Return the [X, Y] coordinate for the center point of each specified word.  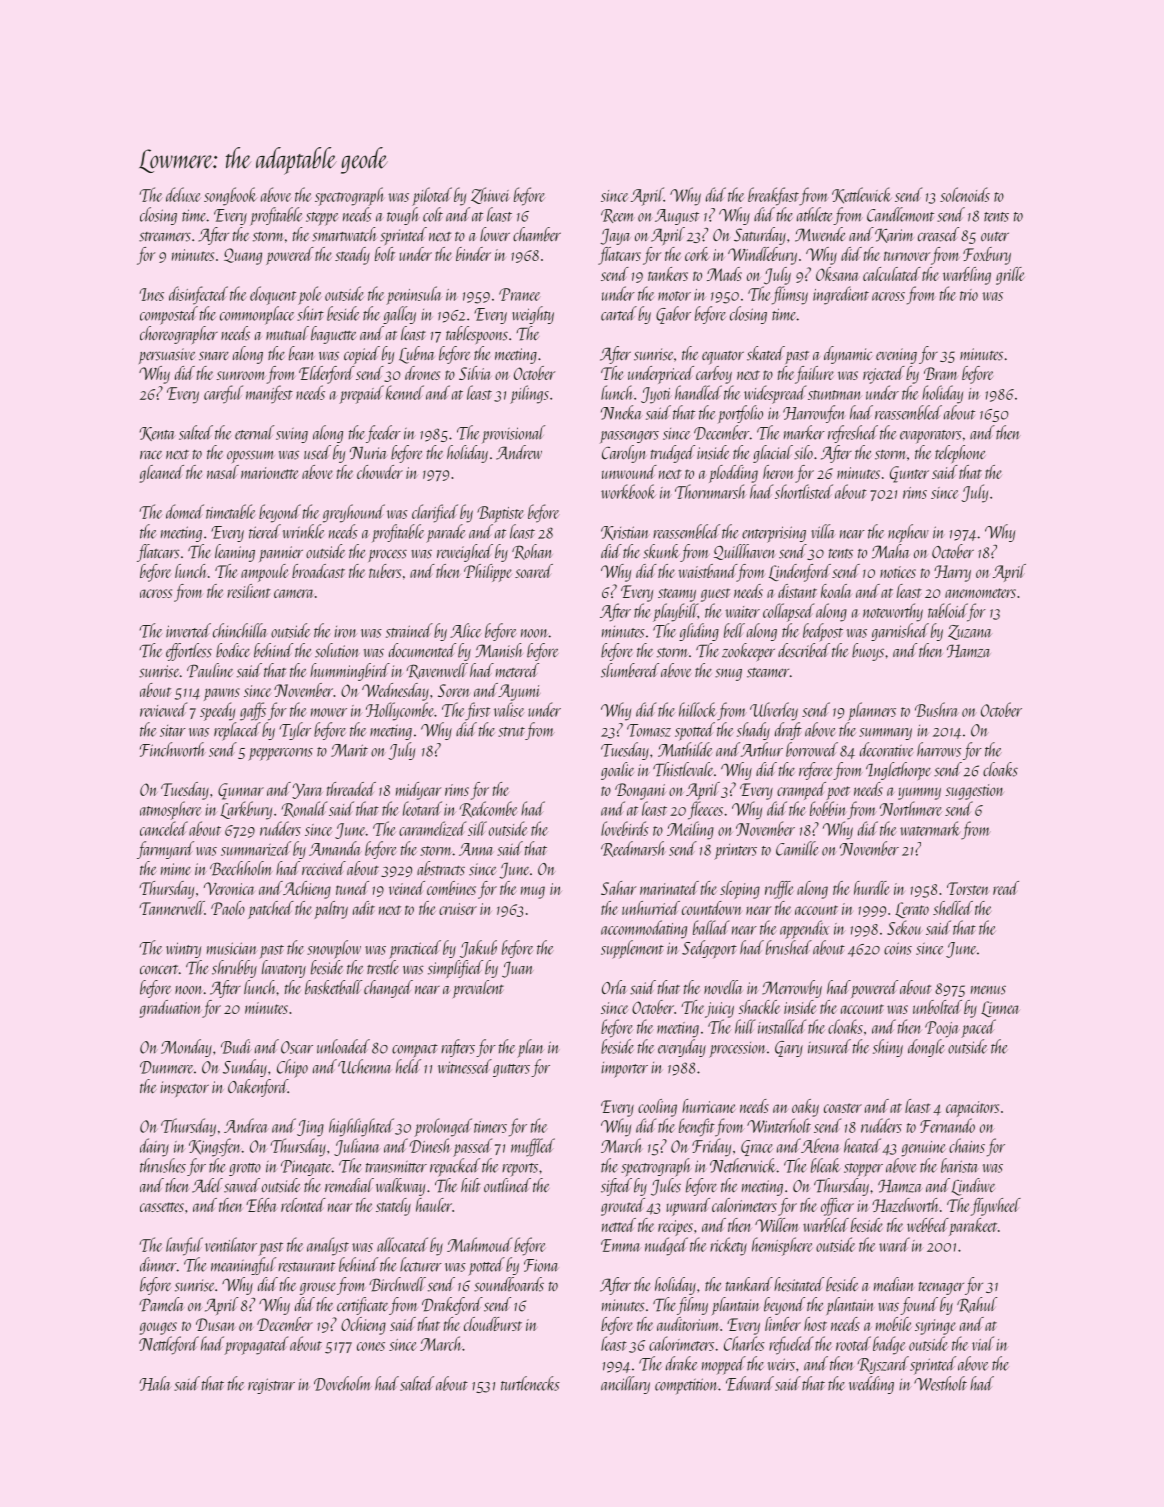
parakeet [972, 1227]
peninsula [414, 295]
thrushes [163, 1165]
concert [159, 970]
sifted [616, 1187]
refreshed [853, 434]
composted [169, 315]
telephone [960, 454]
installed [782, 1026]
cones [371, 1346]
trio [969, 295]
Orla [614, 987]
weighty [533, 315]
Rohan [532, 552]
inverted [188, 630]
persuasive [167, 356]
